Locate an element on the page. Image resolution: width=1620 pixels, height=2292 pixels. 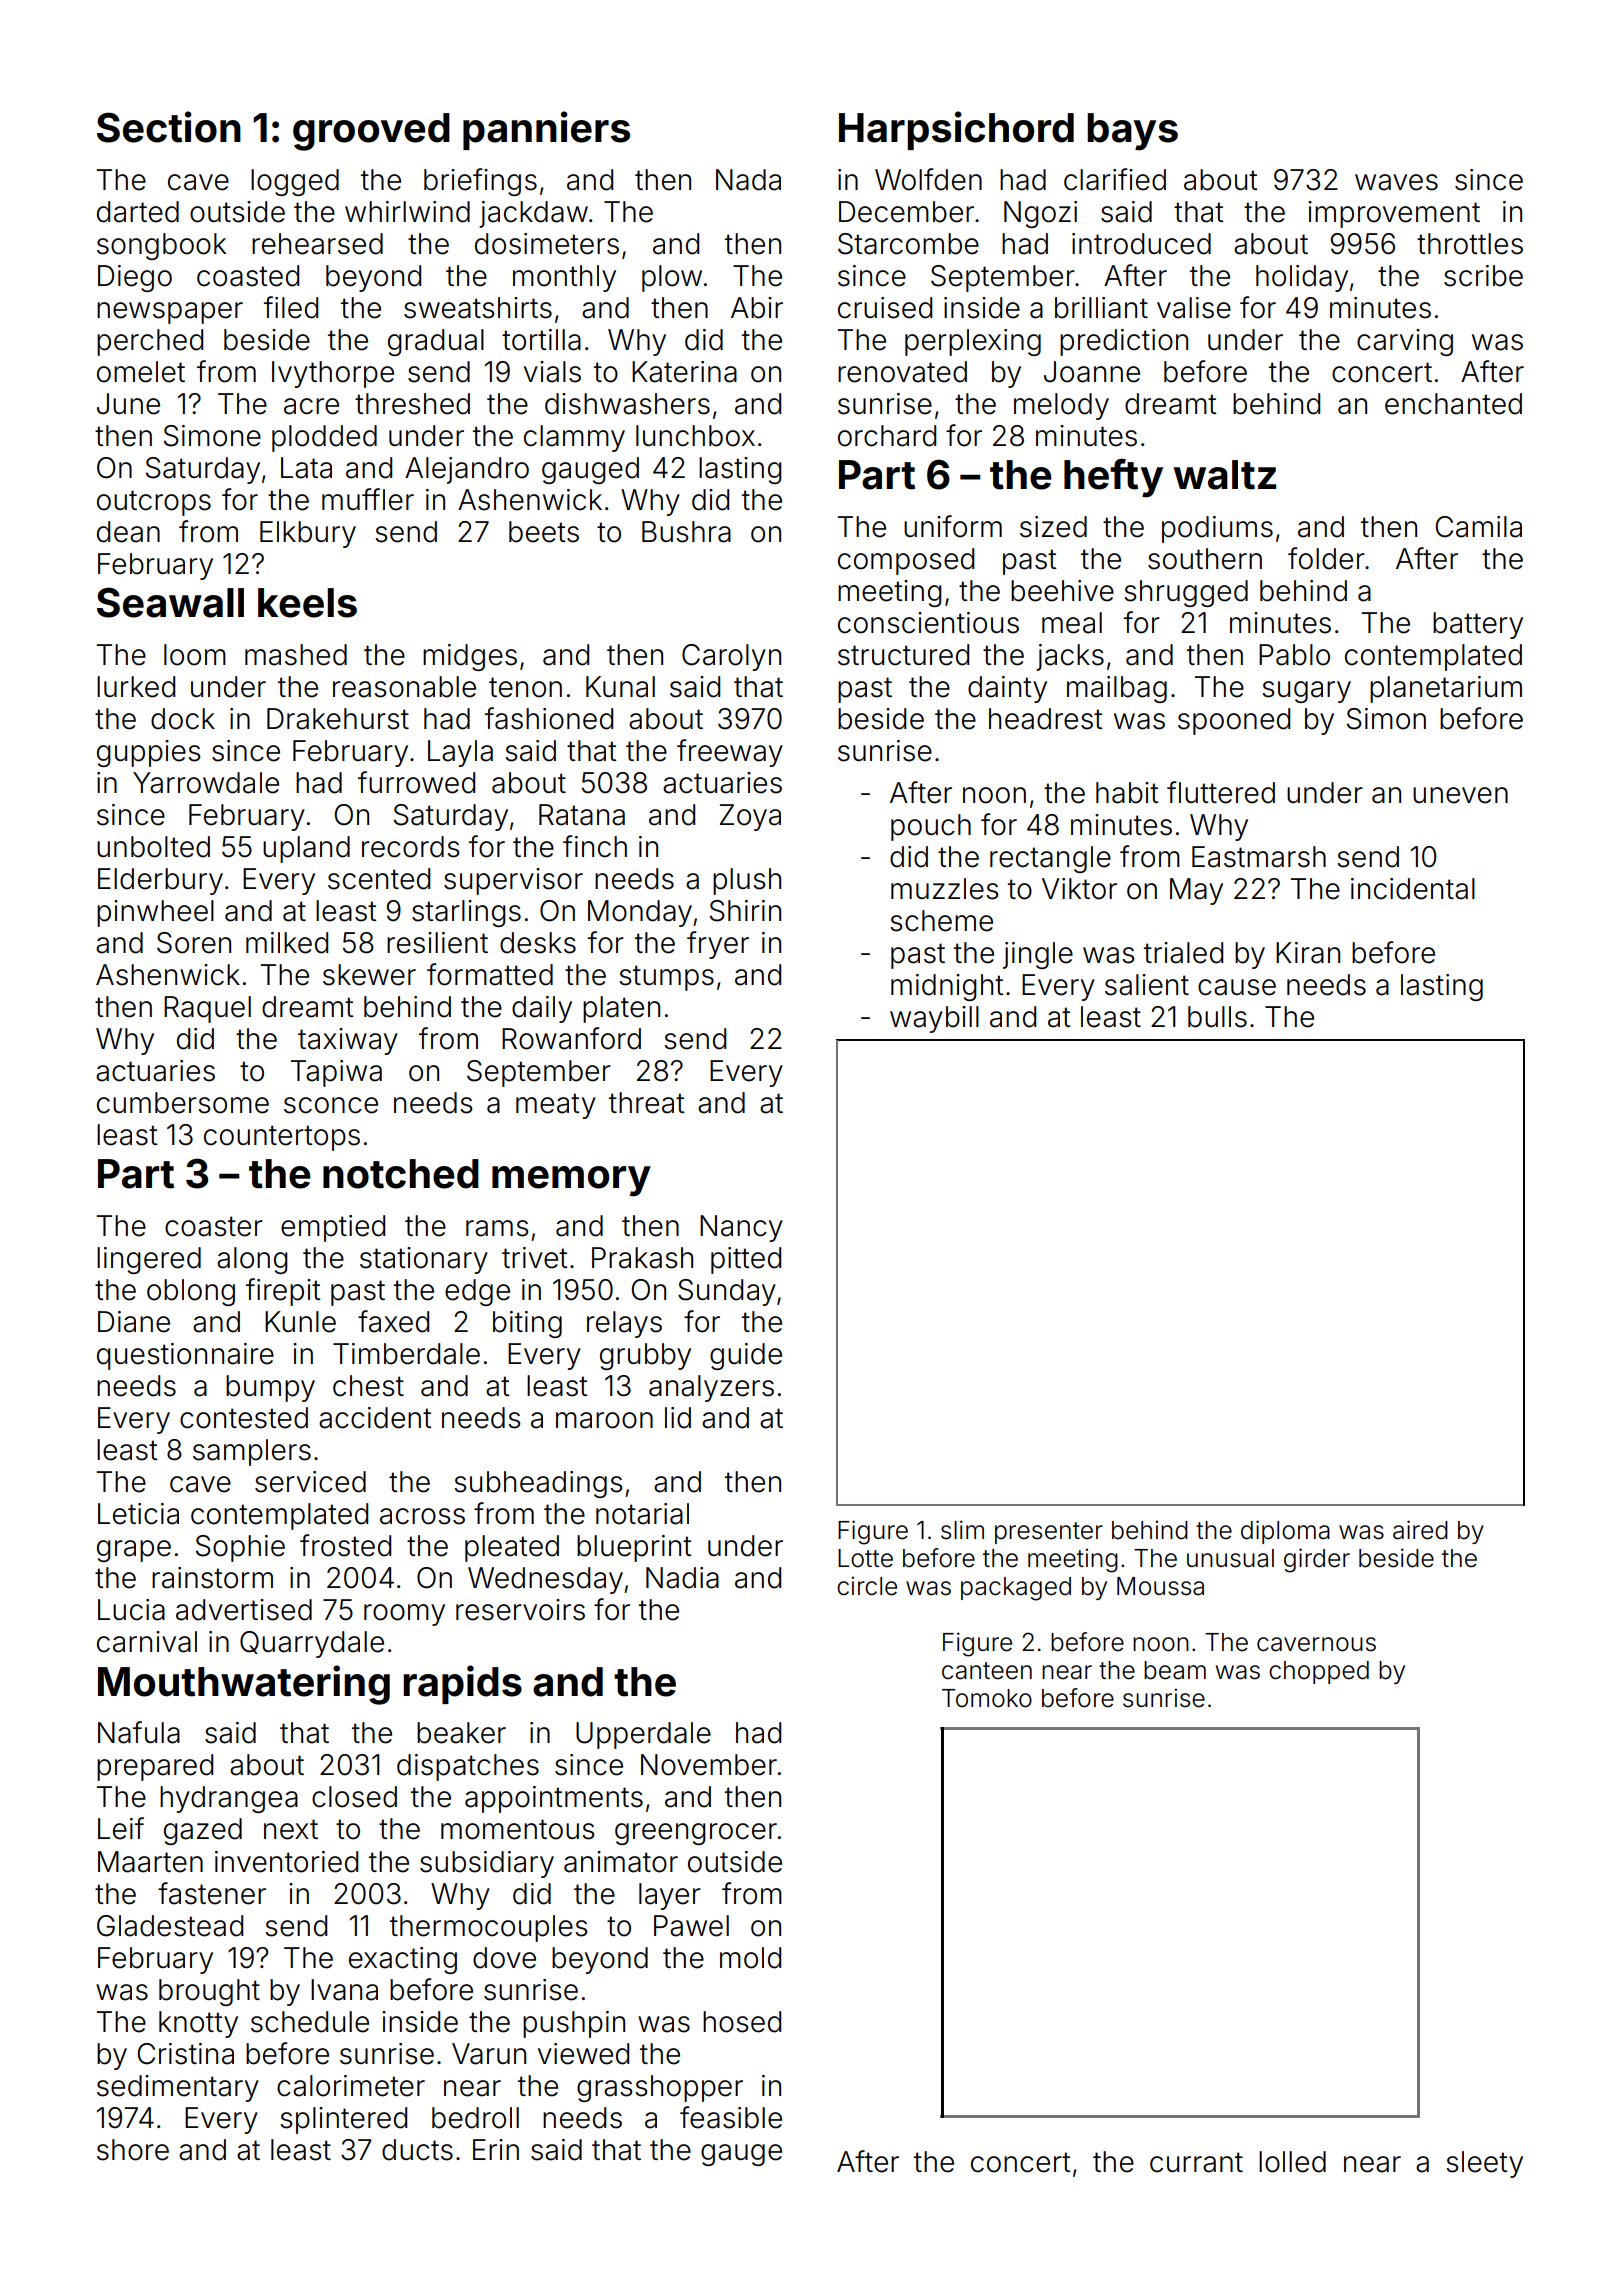
emptied is located at coordinates (333, 1228).
